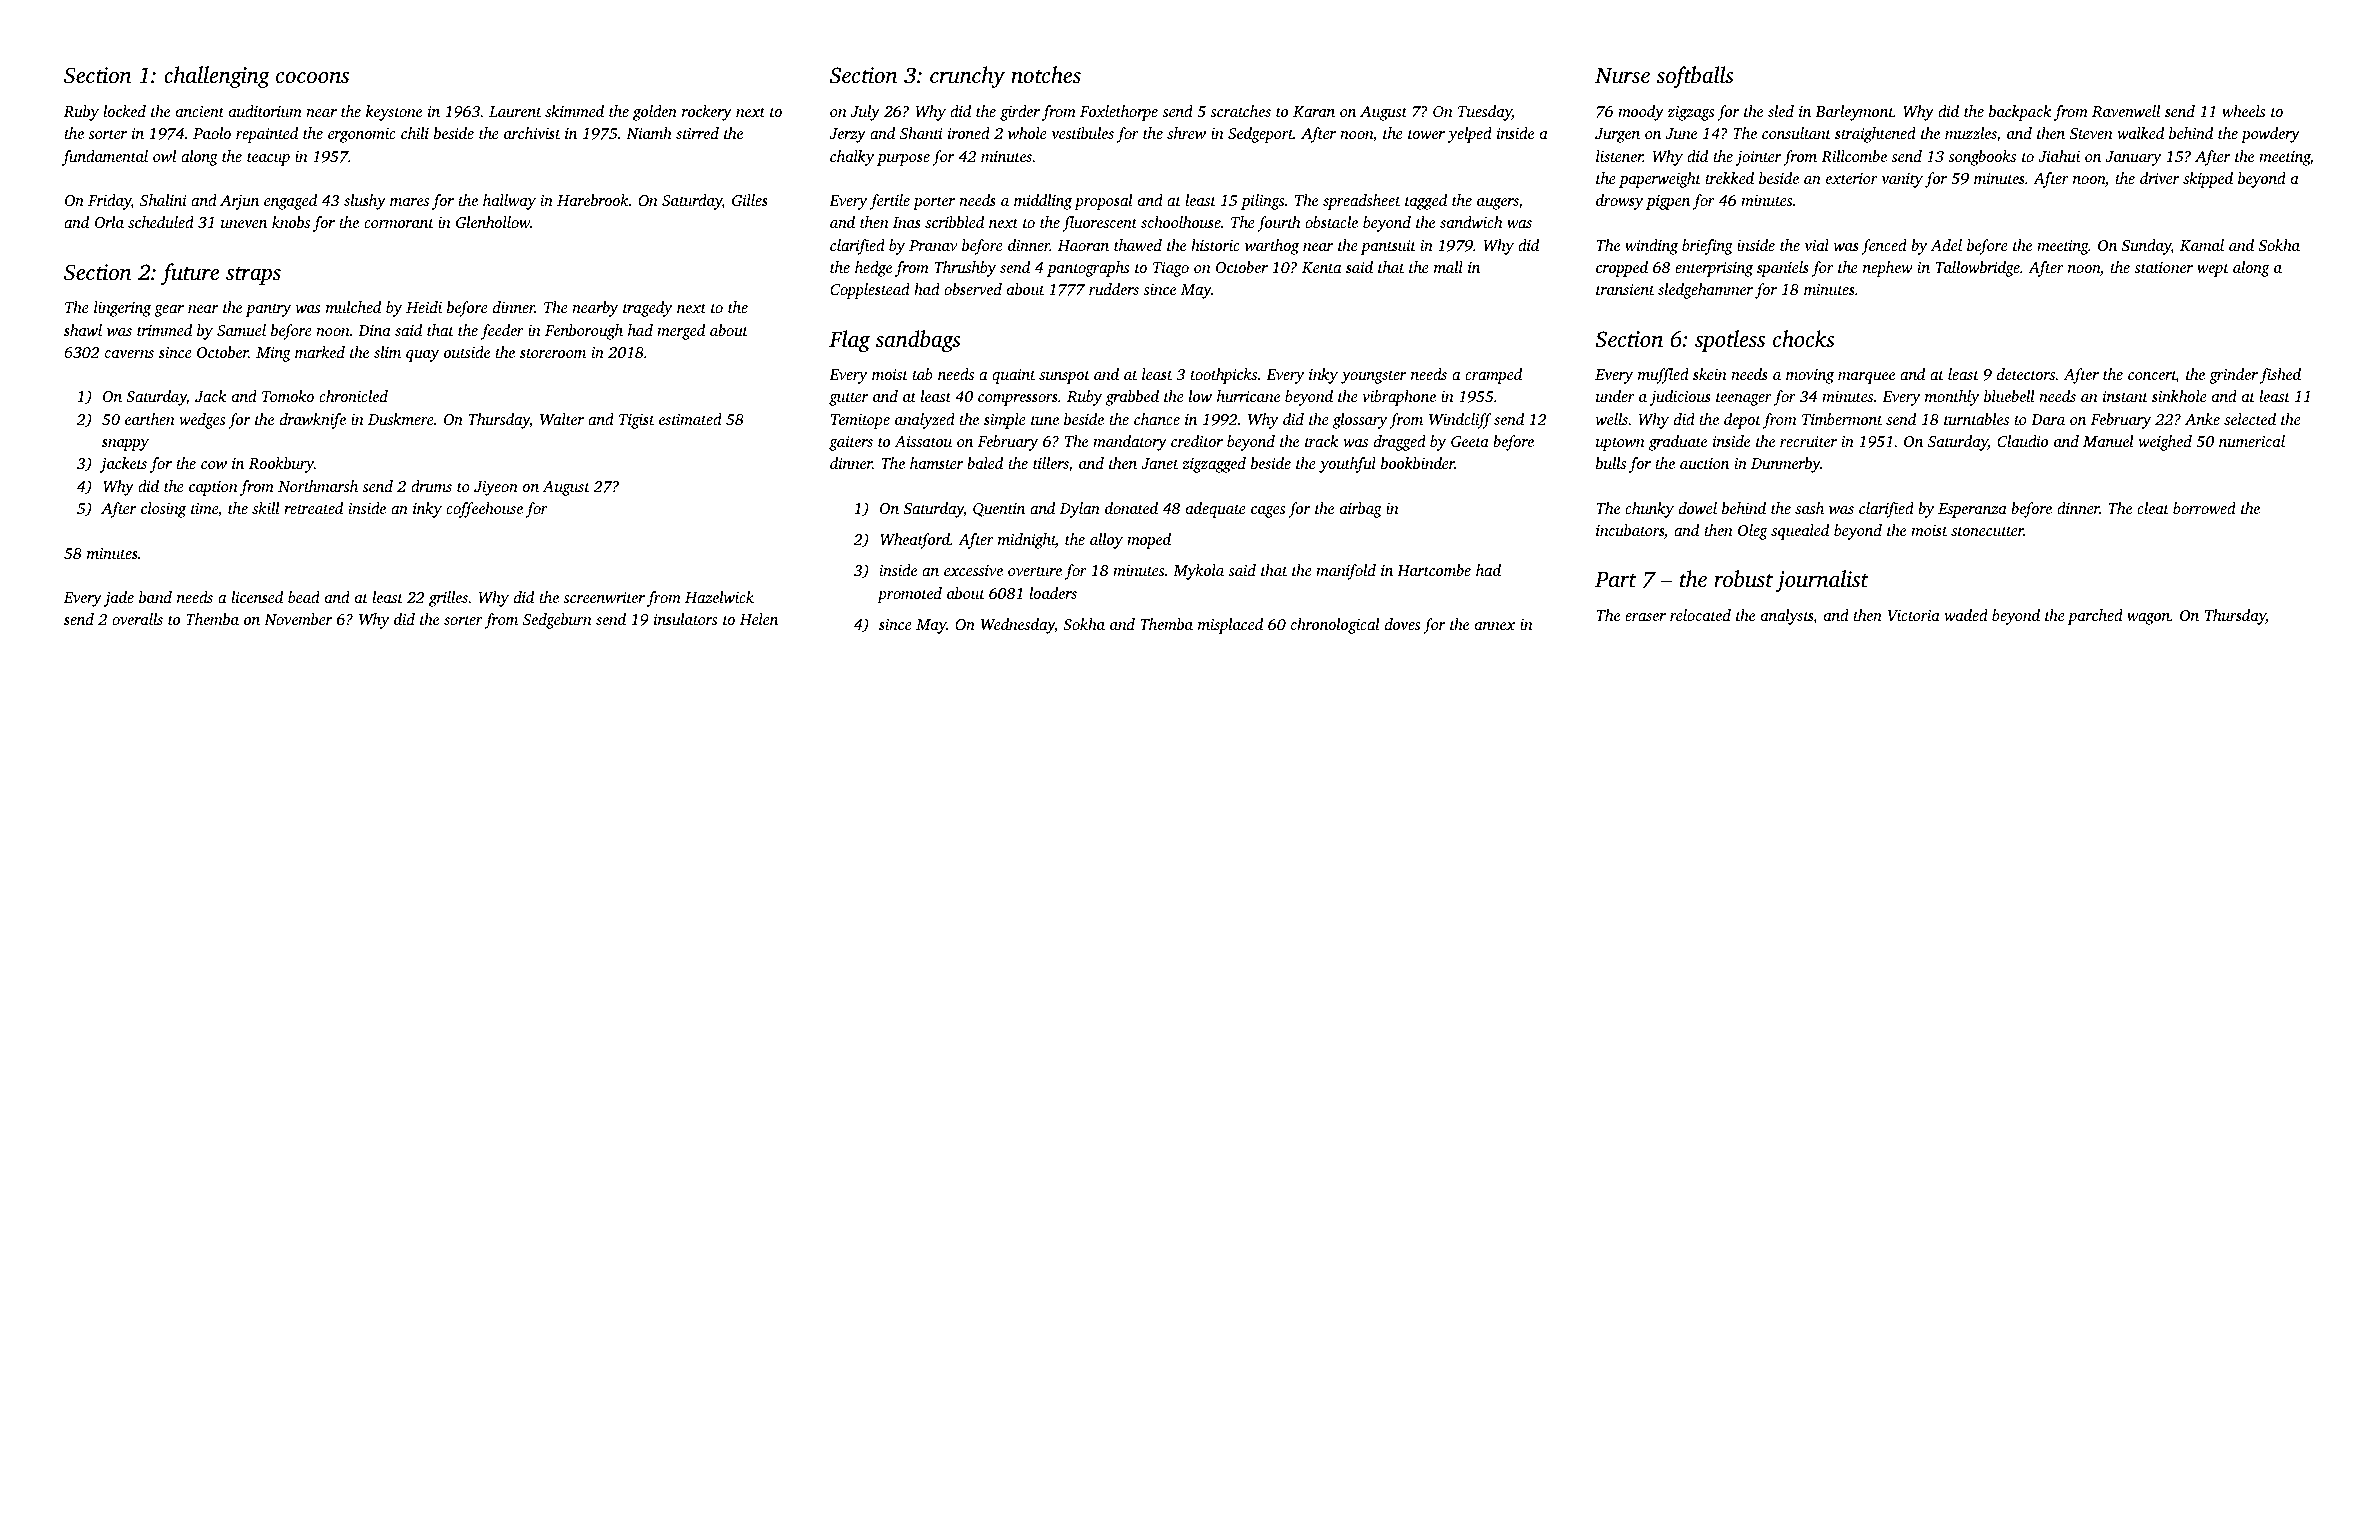 The width and height of the document is (2380, 1540). What do you see at coordinates (1804, 339) in the document?
I see `chocks` at bounding box center [1804, 339].
